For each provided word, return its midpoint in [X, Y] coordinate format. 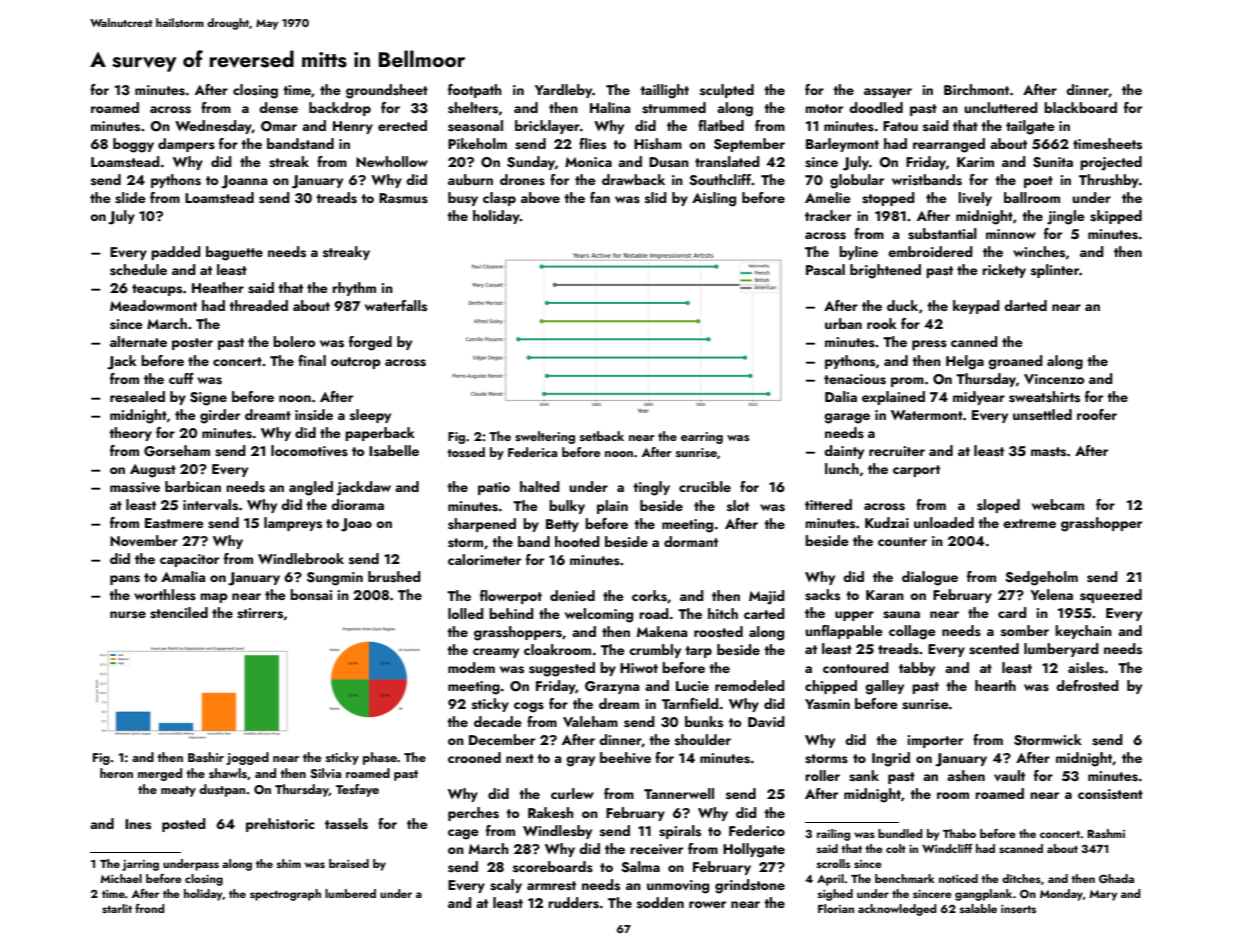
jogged [247, 758]
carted [764, 613]
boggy [133, 145]
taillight [664, 91]
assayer [888, 93]
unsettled [1042, 415]
